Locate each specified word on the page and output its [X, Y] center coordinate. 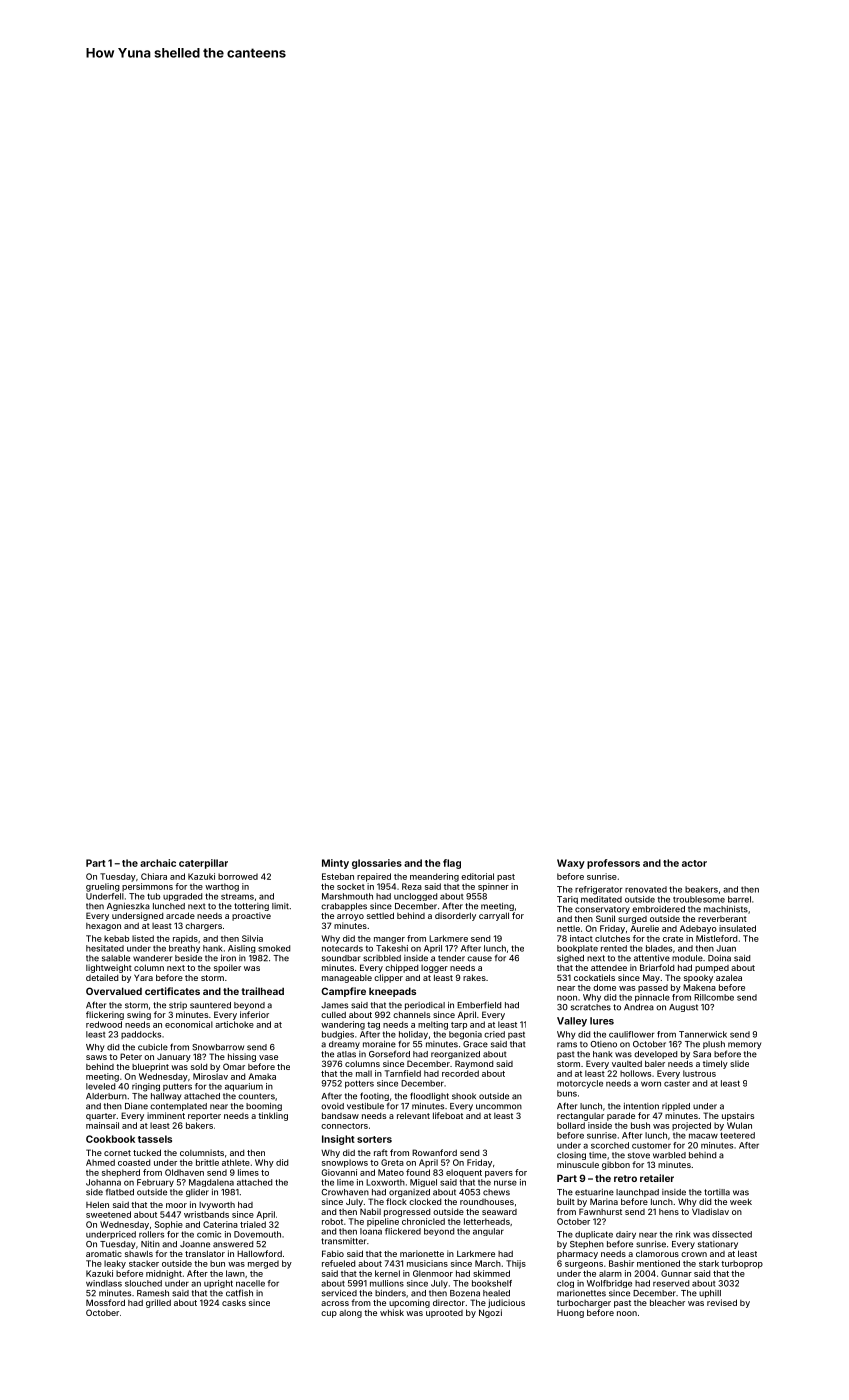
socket [351, 886]
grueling [103, 887]
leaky [115, 1264]
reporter [204, 1117]
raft [381, 1152]
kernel [387, 1273]
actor [694, 863]
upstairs [738, 1116]
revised [722, 1302]
